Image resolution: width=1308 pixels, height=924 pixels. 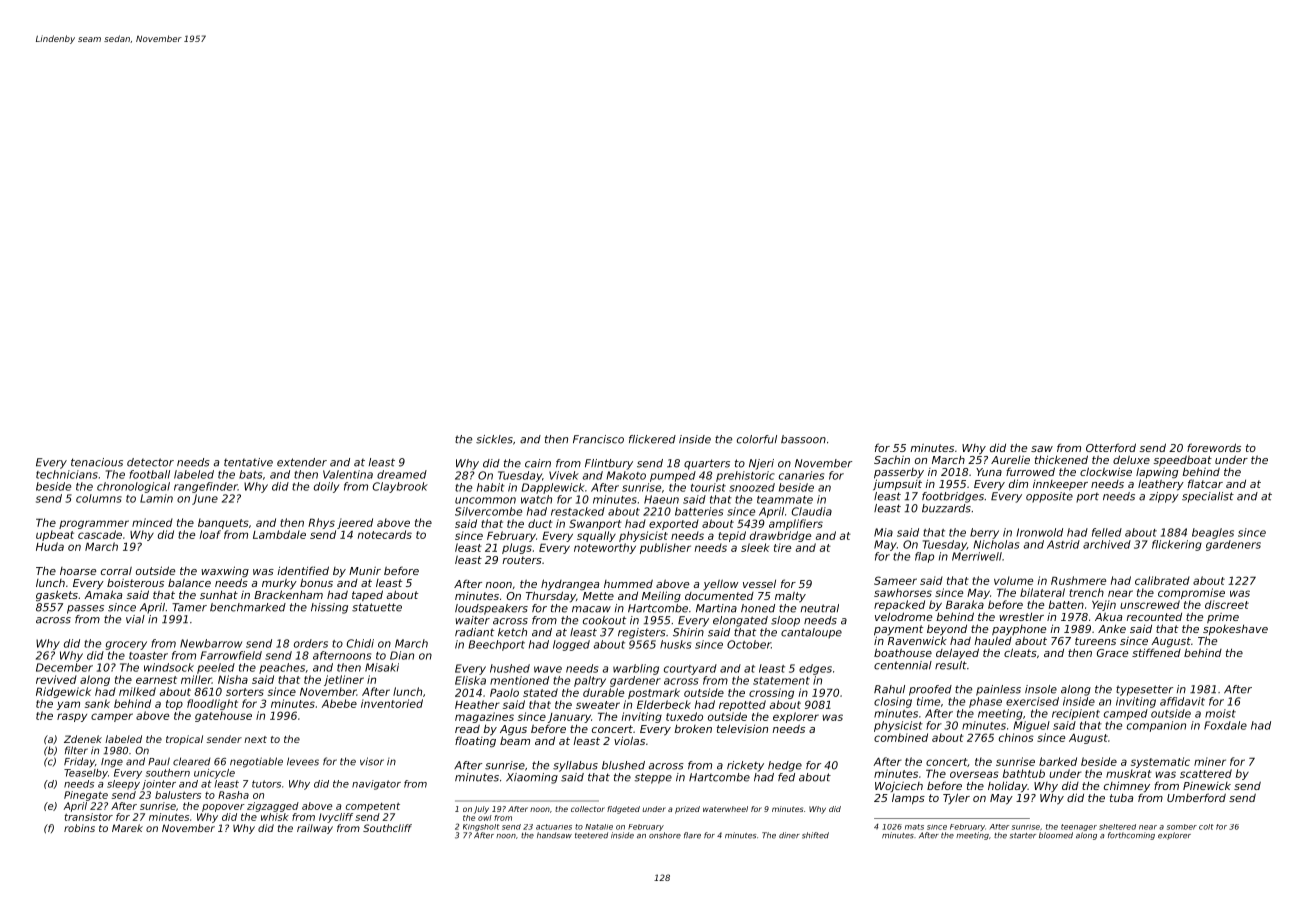 What do you see at coordinates (1235, 629) in the screenshot?
I see `spokeshave` at bounding box center [1235, 629].
